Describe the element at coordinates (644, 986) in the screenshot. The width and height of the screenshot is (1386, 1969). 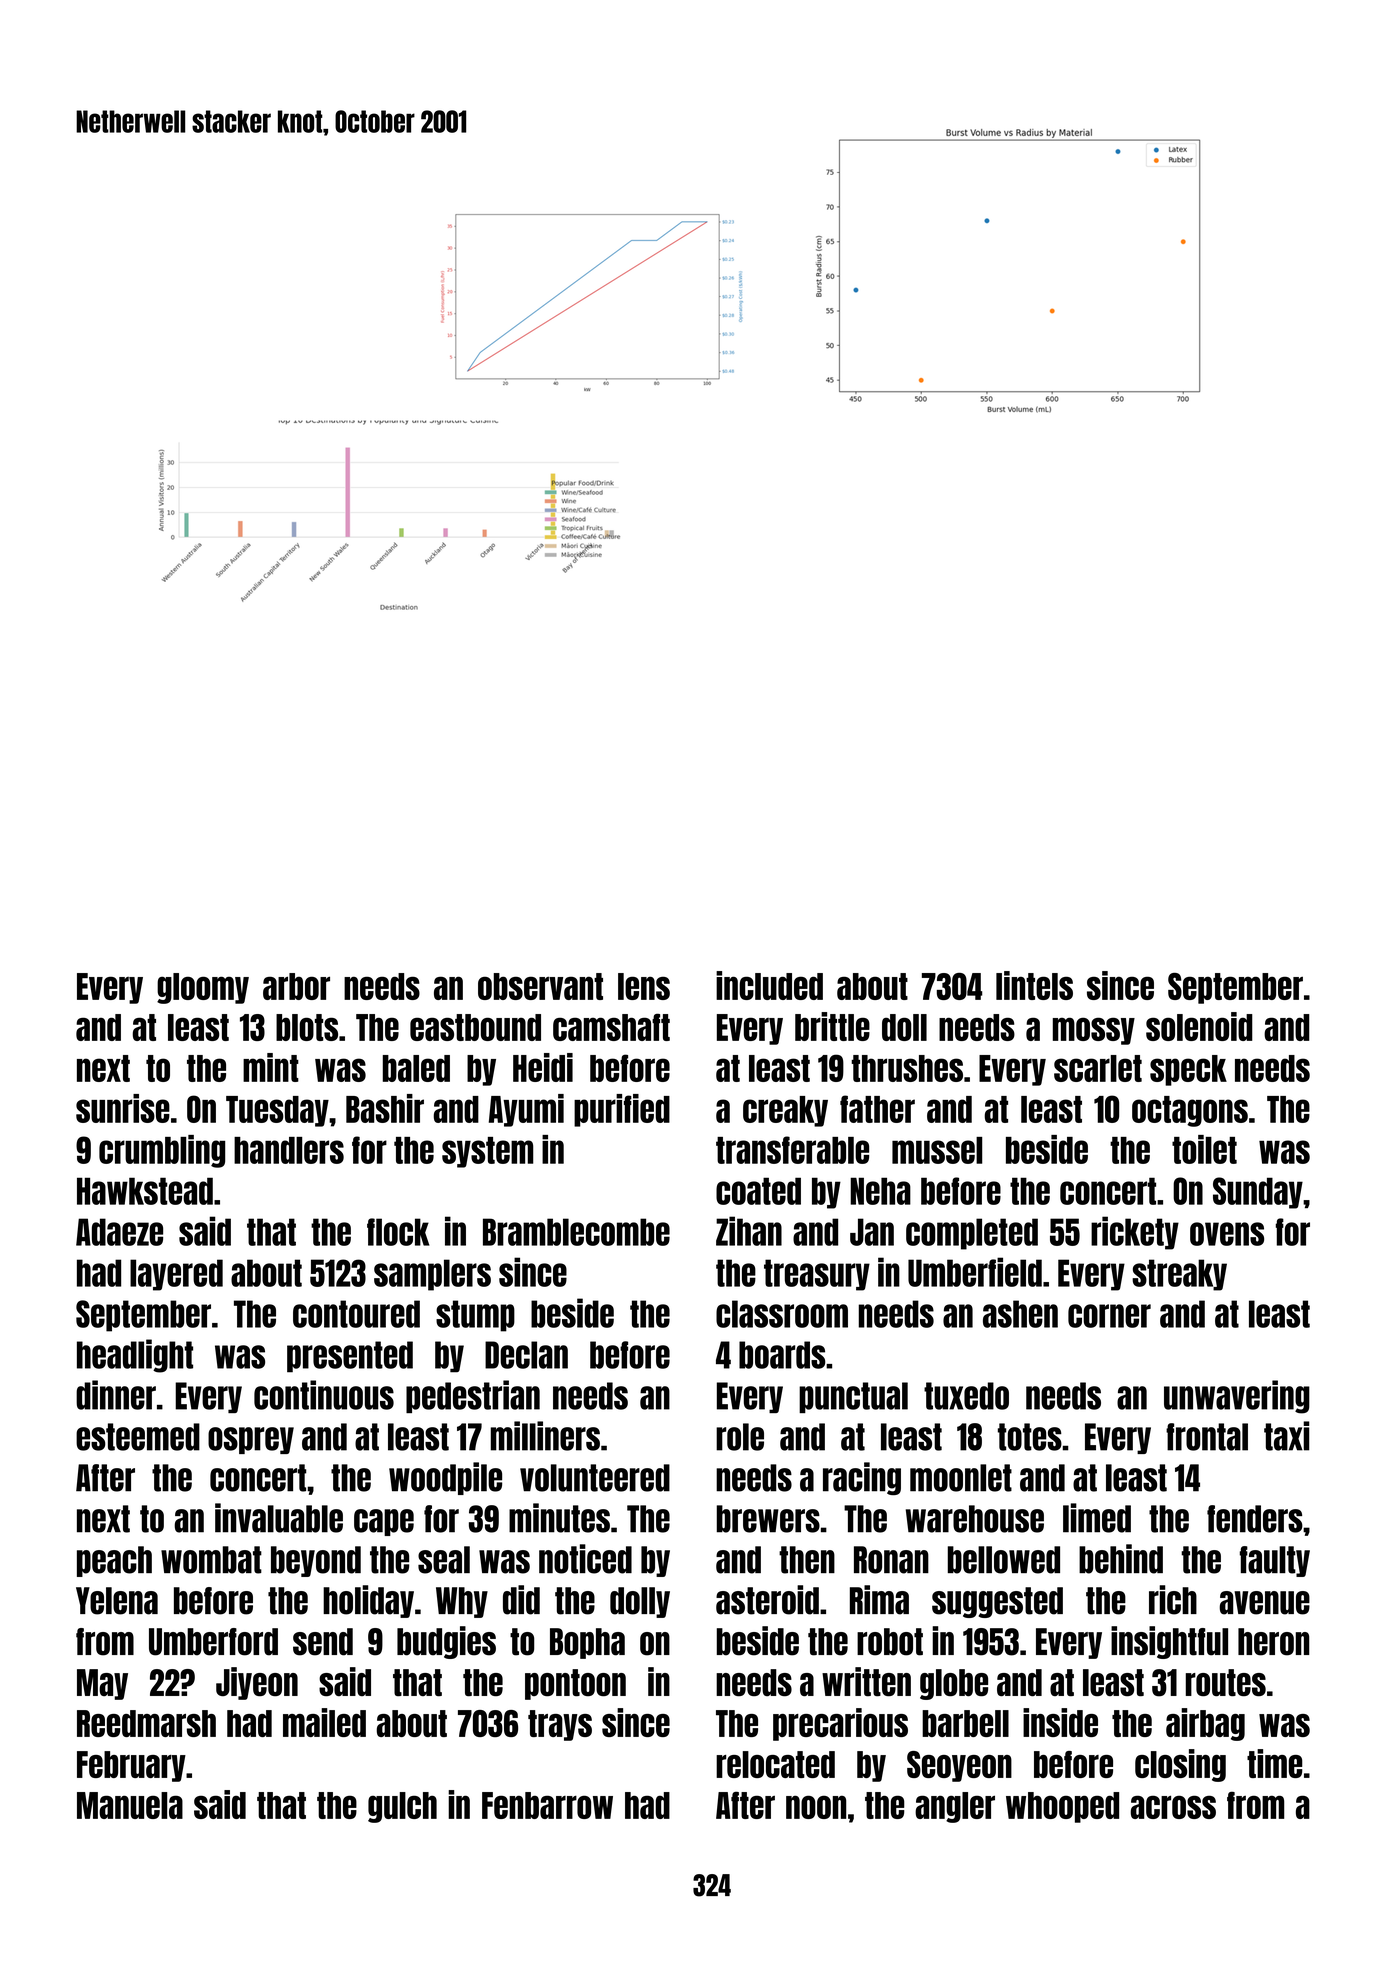
I see `lens` at that location.
